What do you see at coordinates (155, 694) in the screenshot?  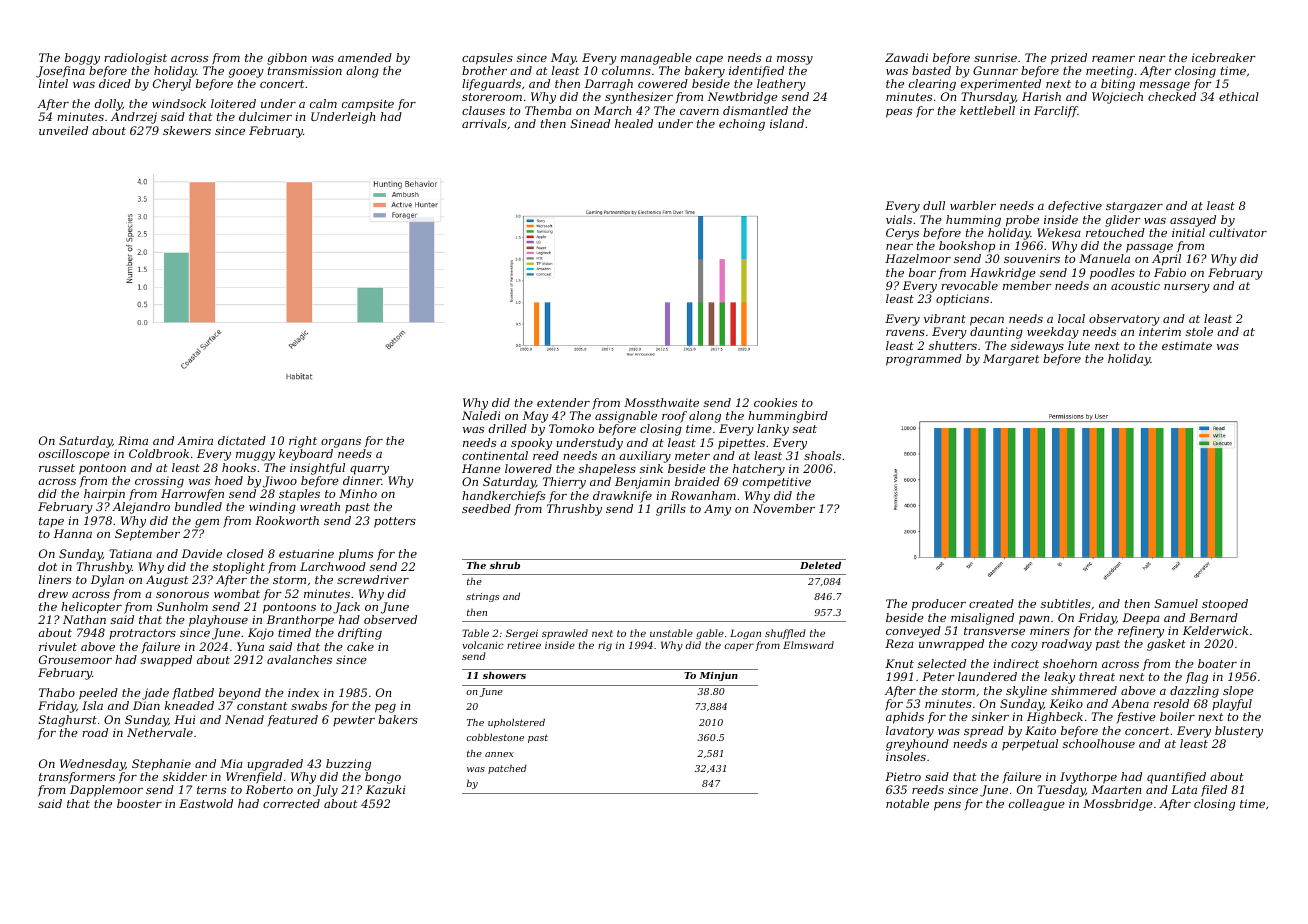 I see `jade` at bounding box center [155, 694].
